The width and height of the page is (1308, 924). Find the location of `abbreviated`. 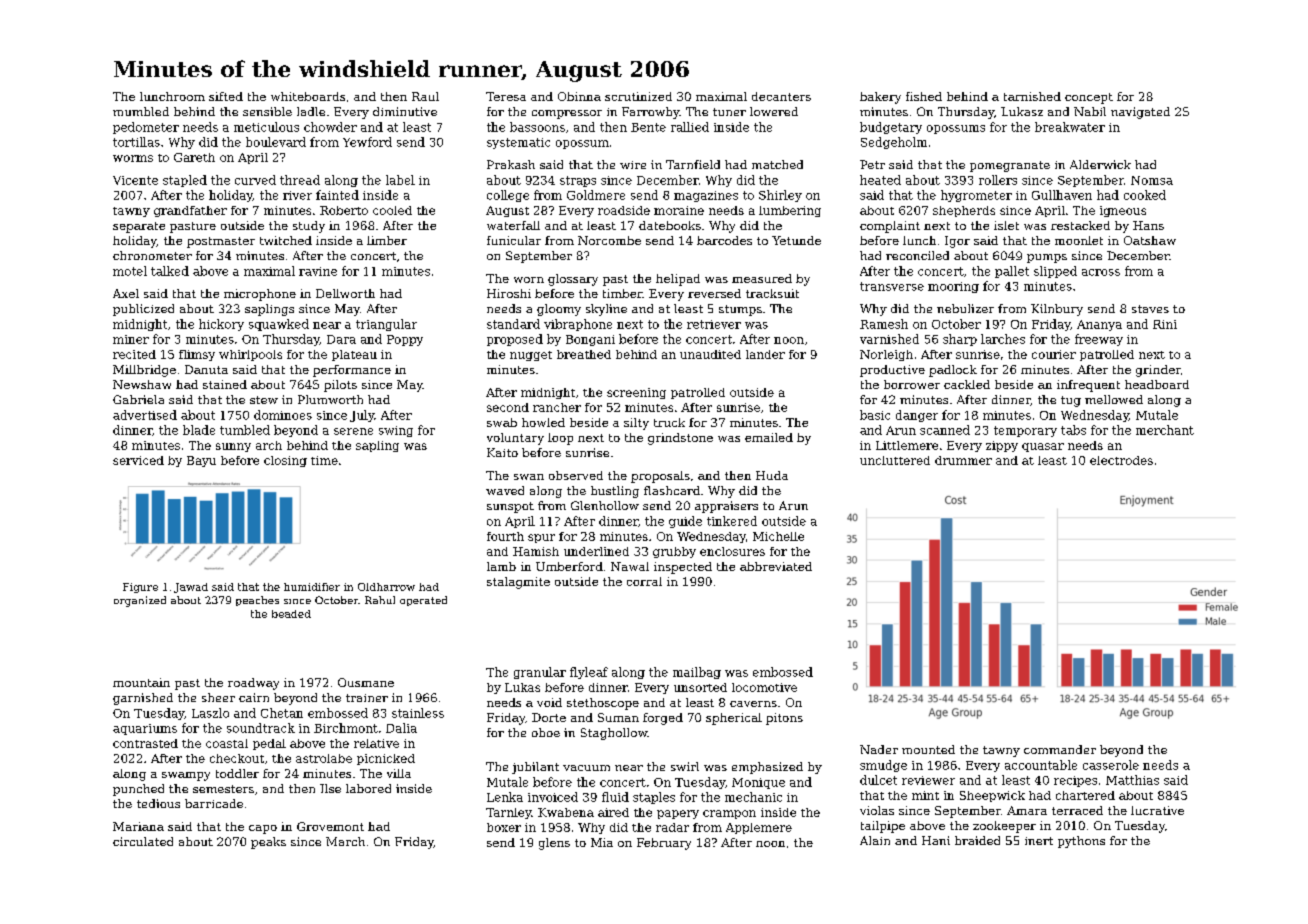

abbreviated is located at coordinates (776, 566).
